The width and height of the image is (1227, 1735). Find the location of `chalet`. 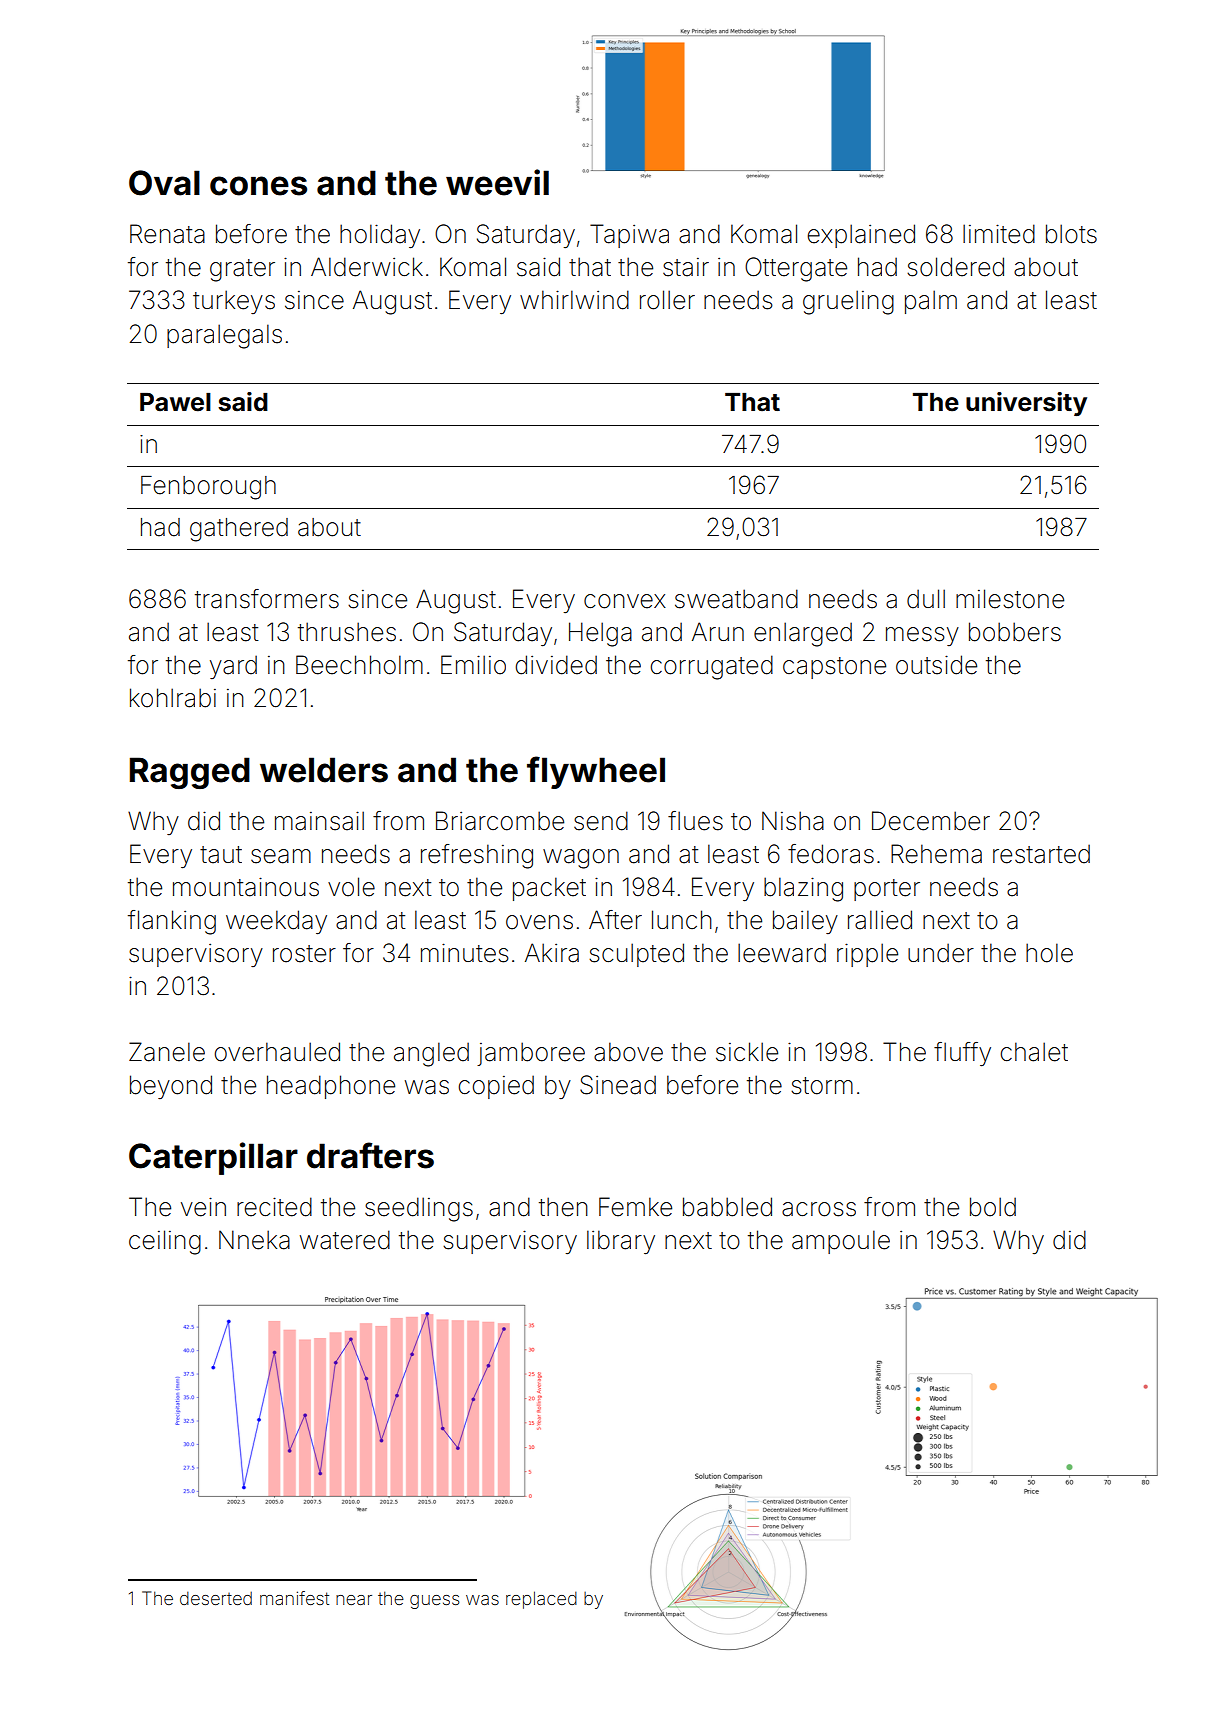

chalet is located at coordinates (1034, 1052).
